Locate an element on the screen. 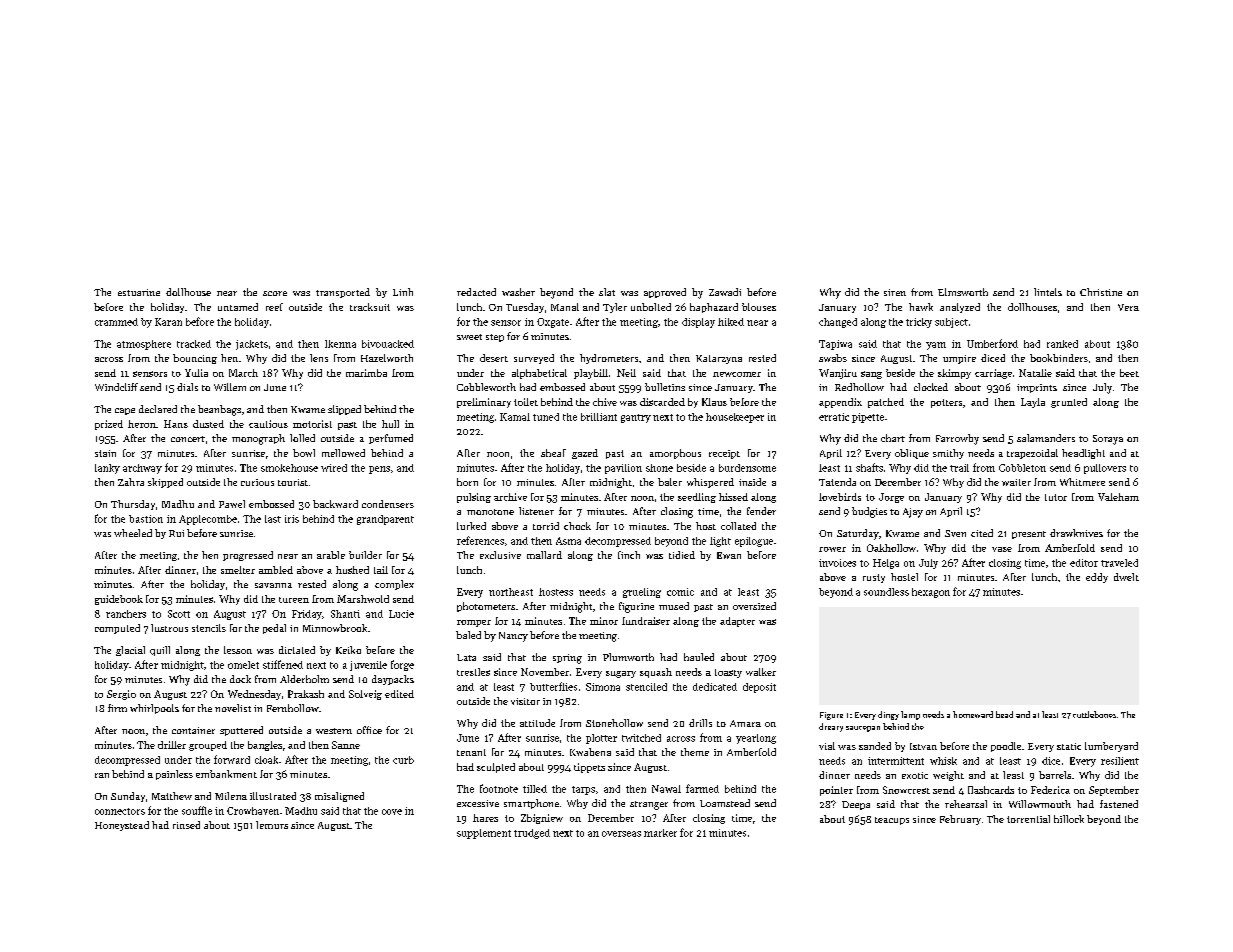 The width and height of the screenshot is (1233, 952). Katarzyna is located at coordinates (719, 359).
